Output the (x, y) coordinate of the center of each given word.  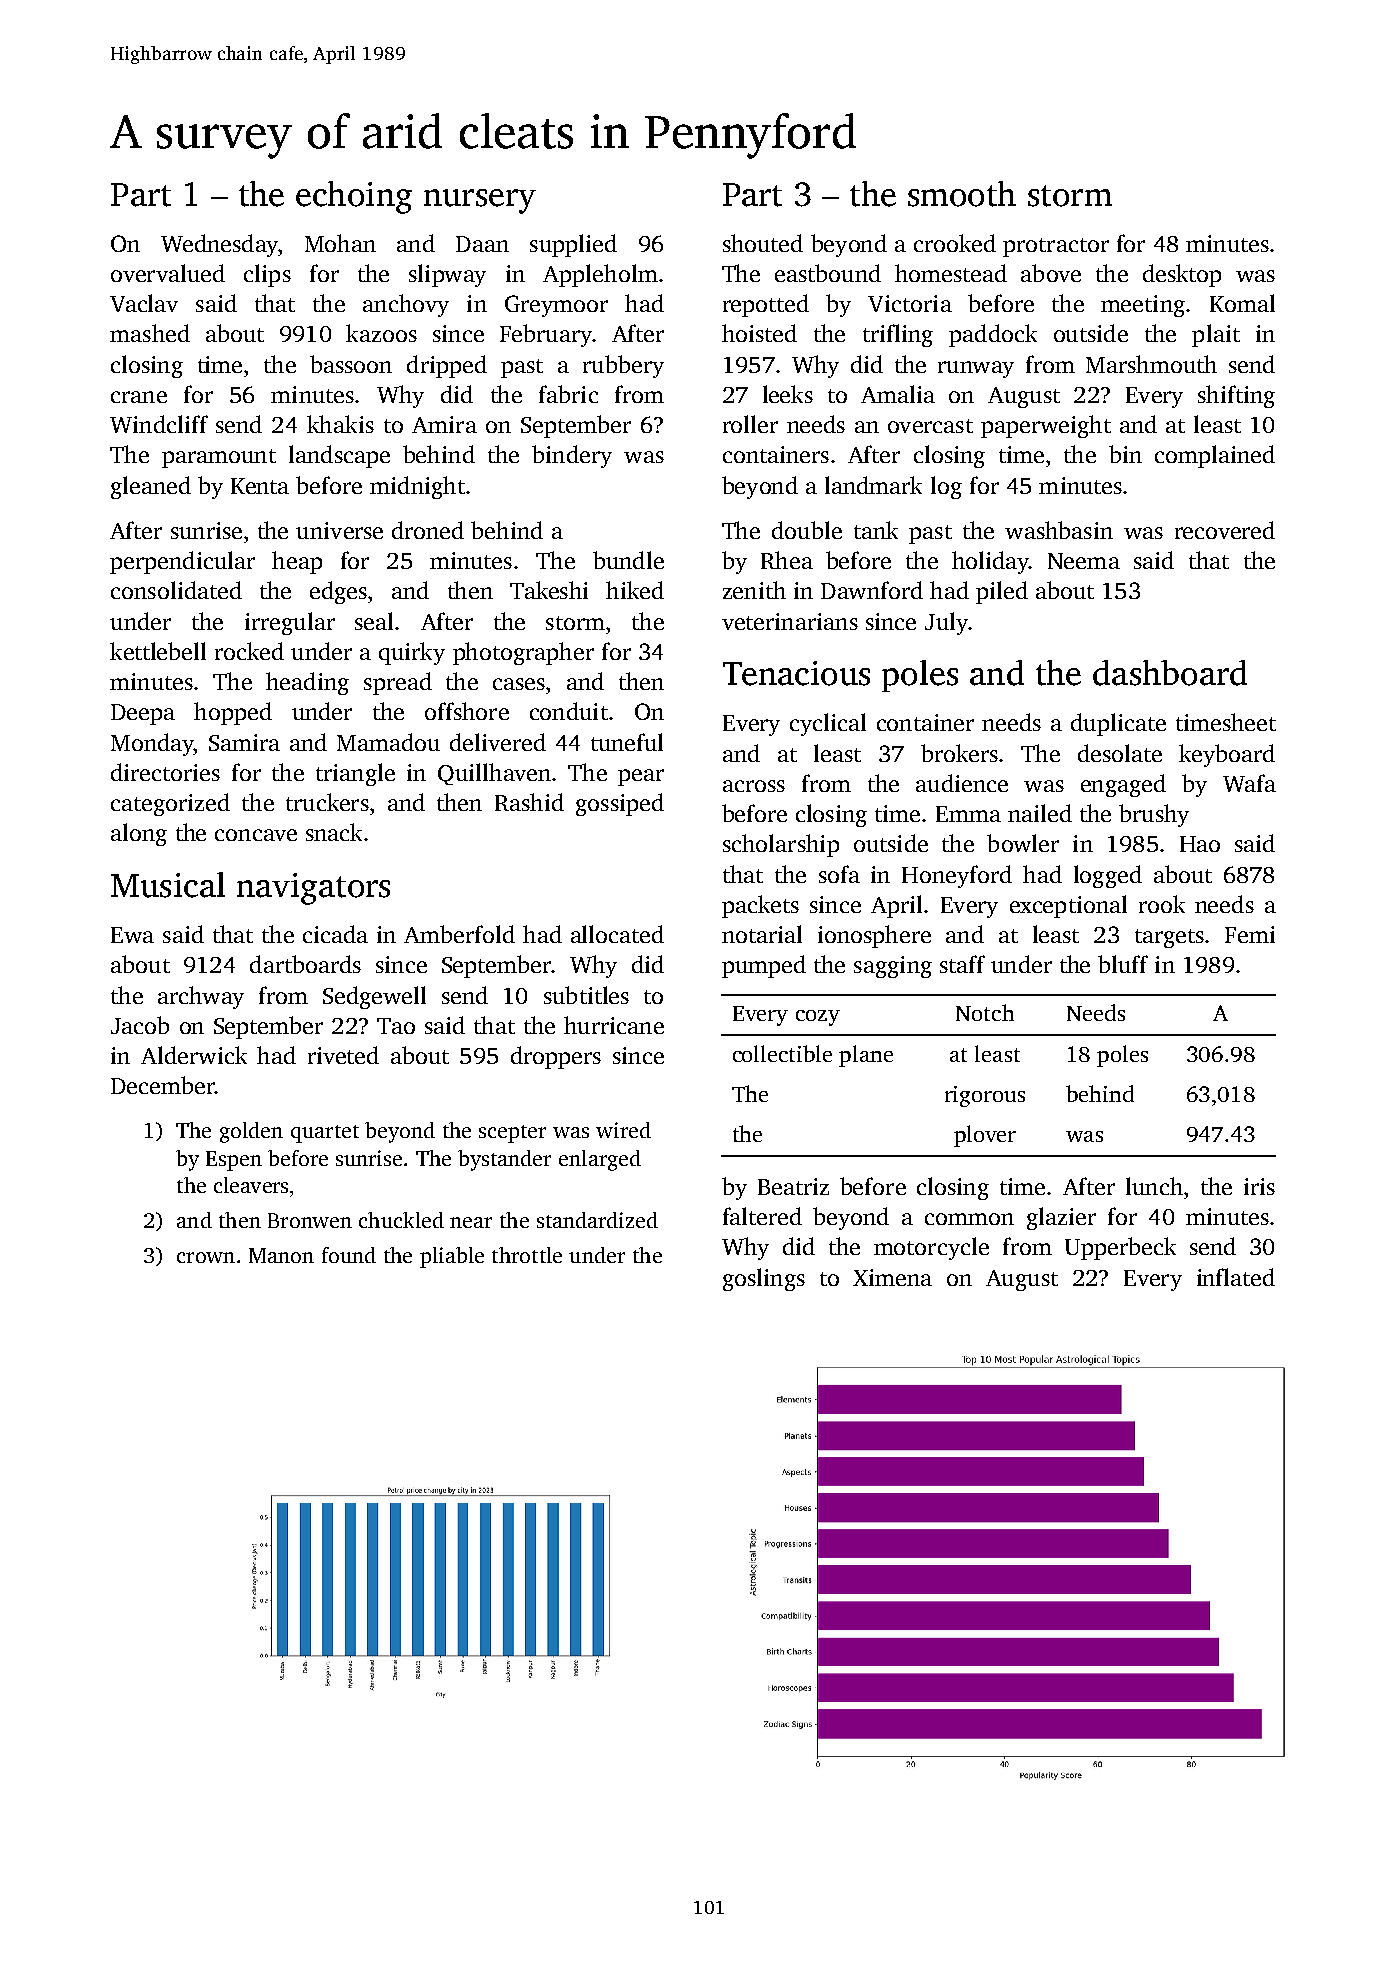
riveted (343, 1055)
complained (1215, 456)
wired (623, 1130)
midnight (417, 487)
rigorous (985, 1096)
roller (750, 424)
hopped (233, 713)
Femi (1250, 934)
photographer (523, 653)
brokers (959, 753)
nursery (480, 201)
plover (985, 1136)
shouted (763, 243)
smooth (962, 194)
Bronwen (310, 1220)
